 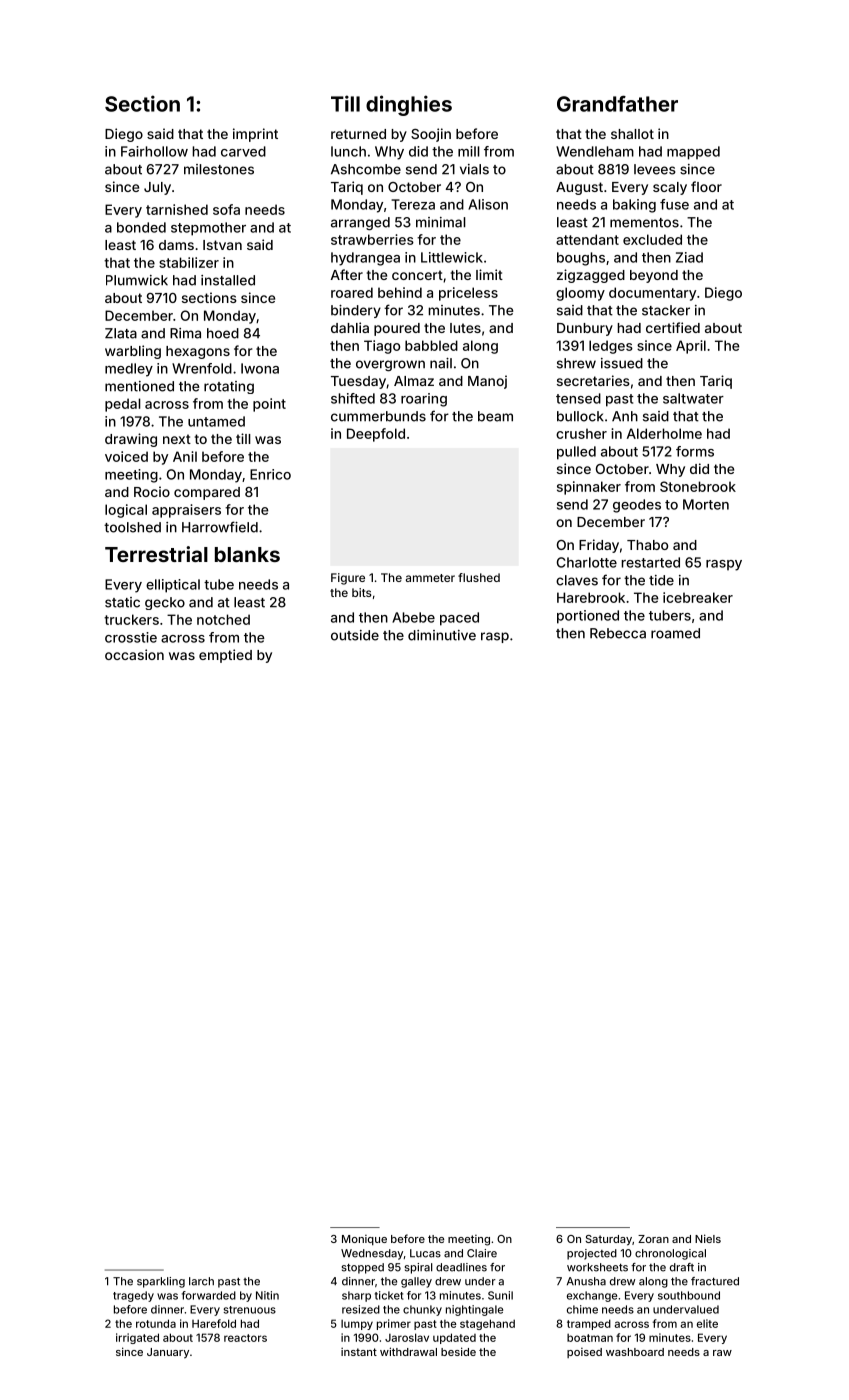 What do you see at coordinates (500, 1295) in the image?
I see `Sunil` at bounding box center [500, 1295].
